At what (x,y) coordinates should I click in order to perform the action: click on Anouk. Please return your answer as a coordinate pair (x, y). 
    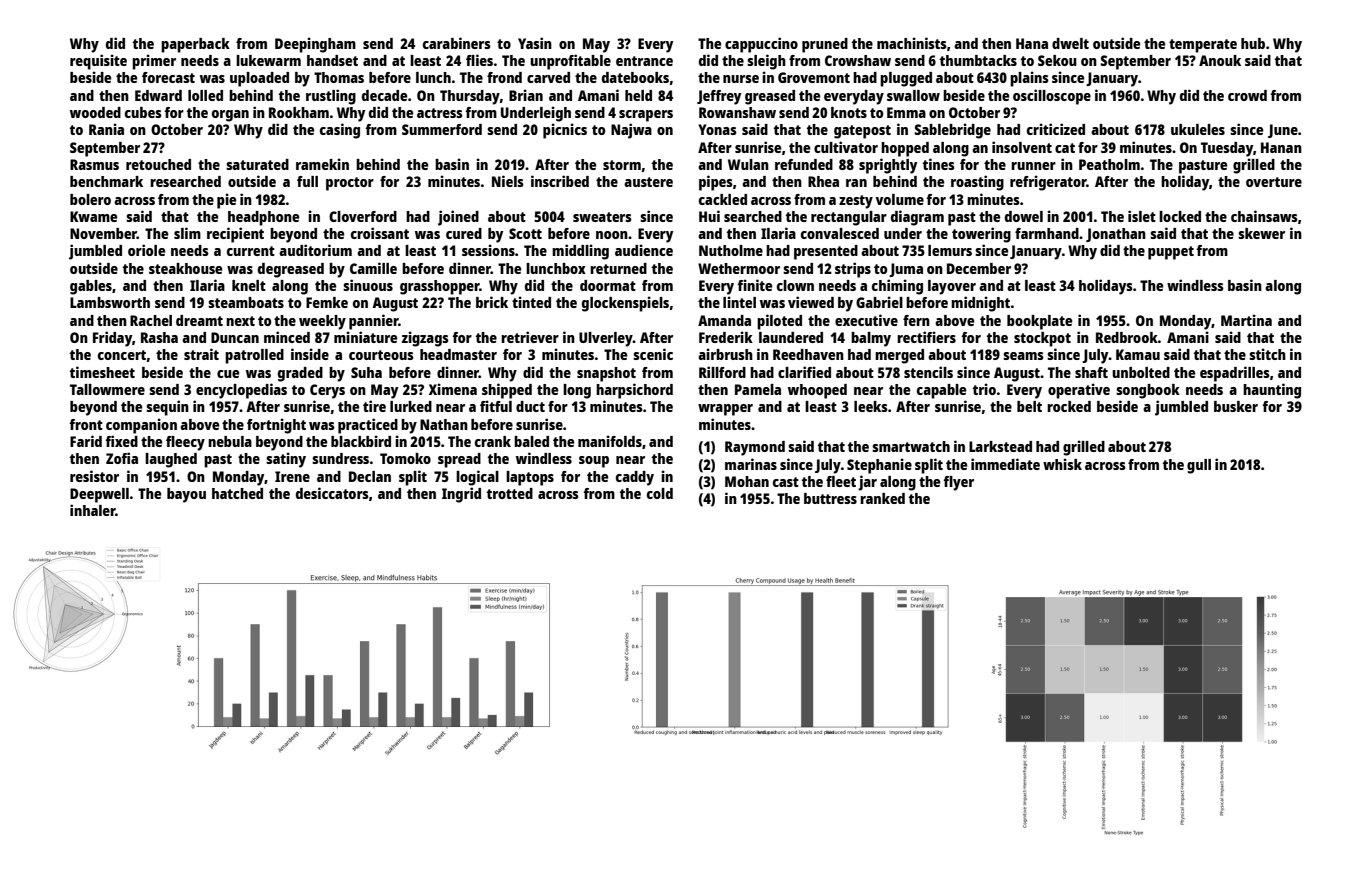
    Looking at the image, I should click on (1220, 60).
